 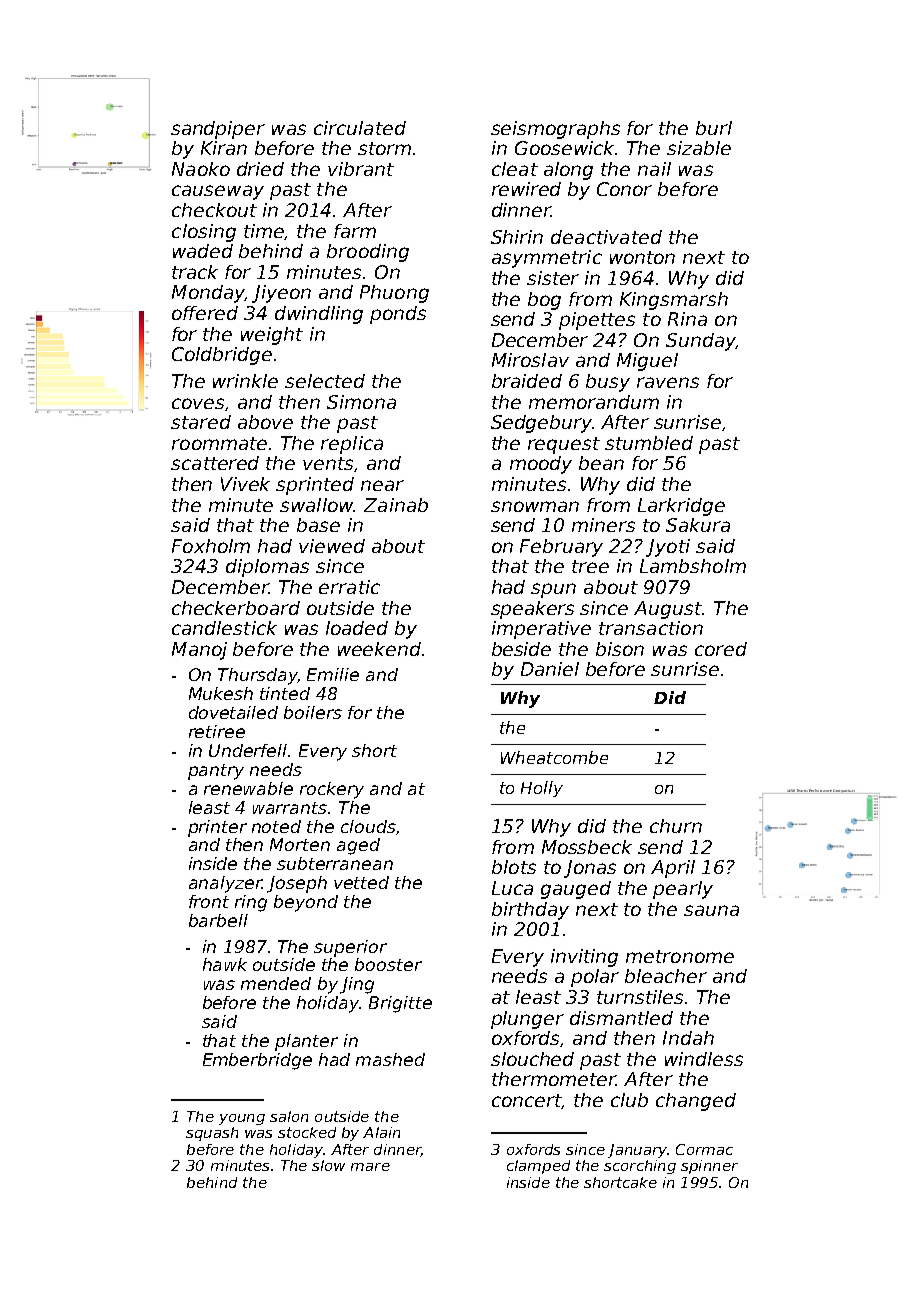 I want to click on clamped, so click(x=538, y=1167).
